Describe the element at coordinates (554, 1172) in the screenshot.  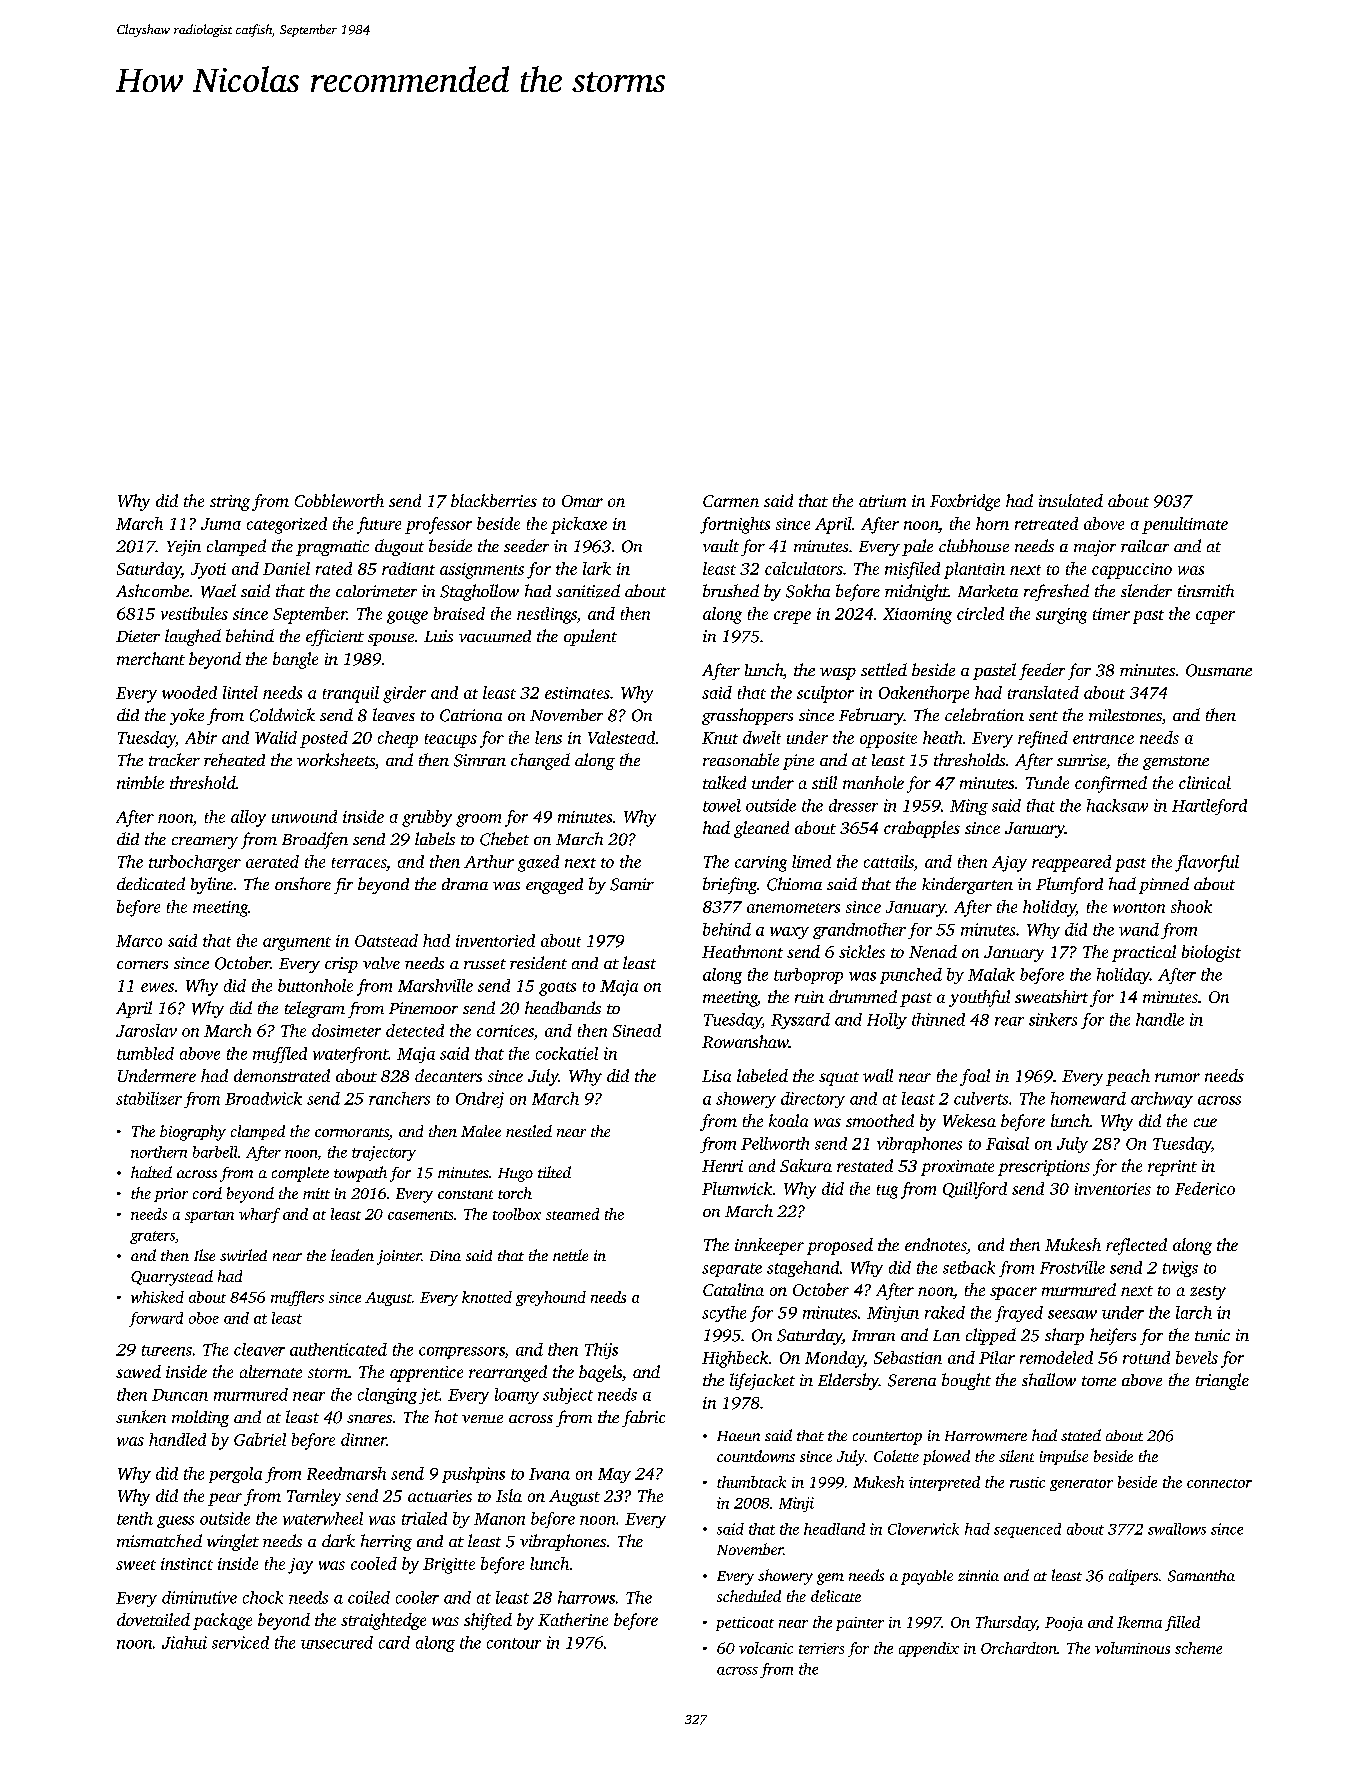
I see `tilted` at that location.
